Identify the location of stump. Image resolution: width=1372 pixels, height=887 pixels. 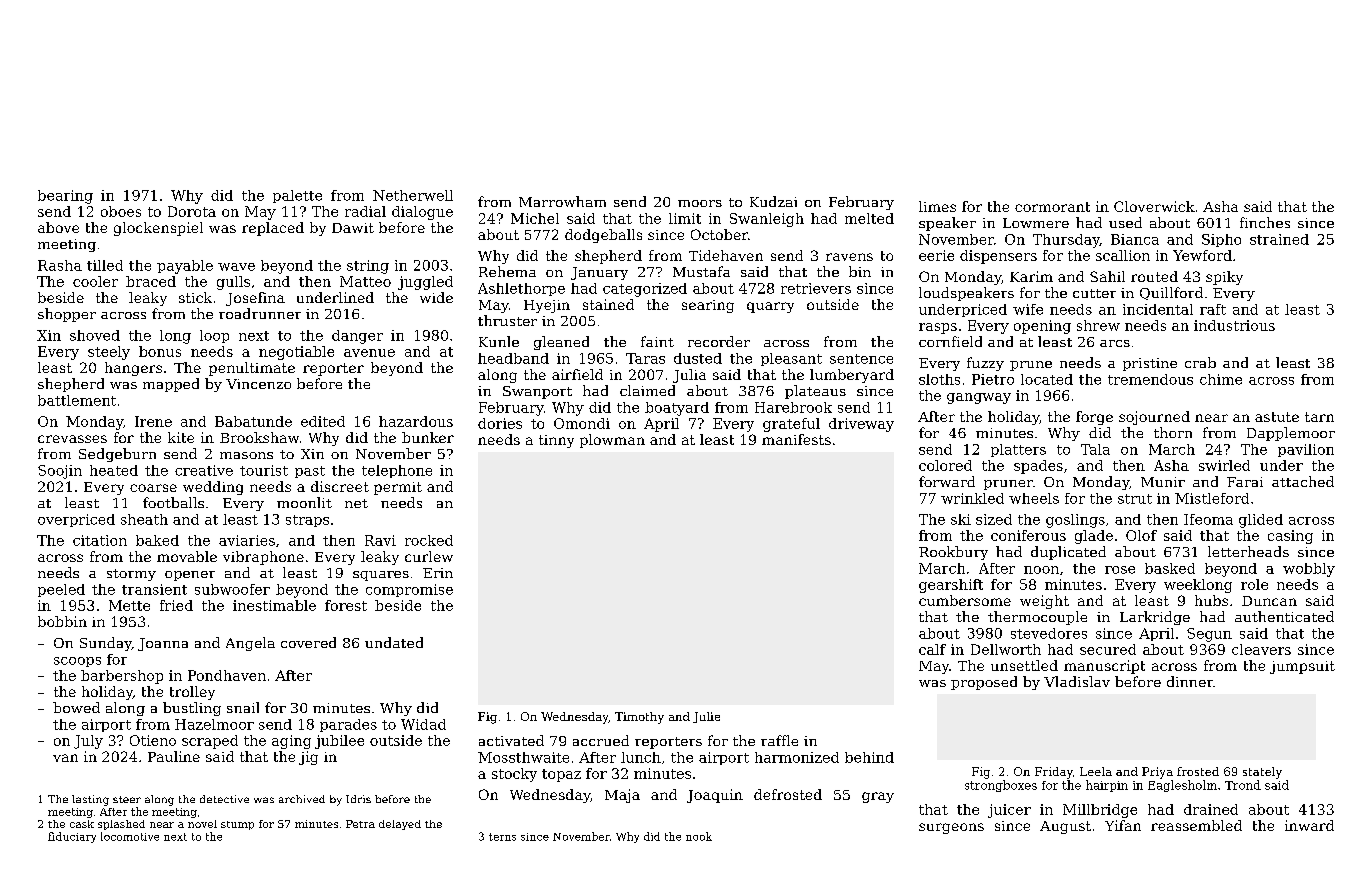
(237, 825).
